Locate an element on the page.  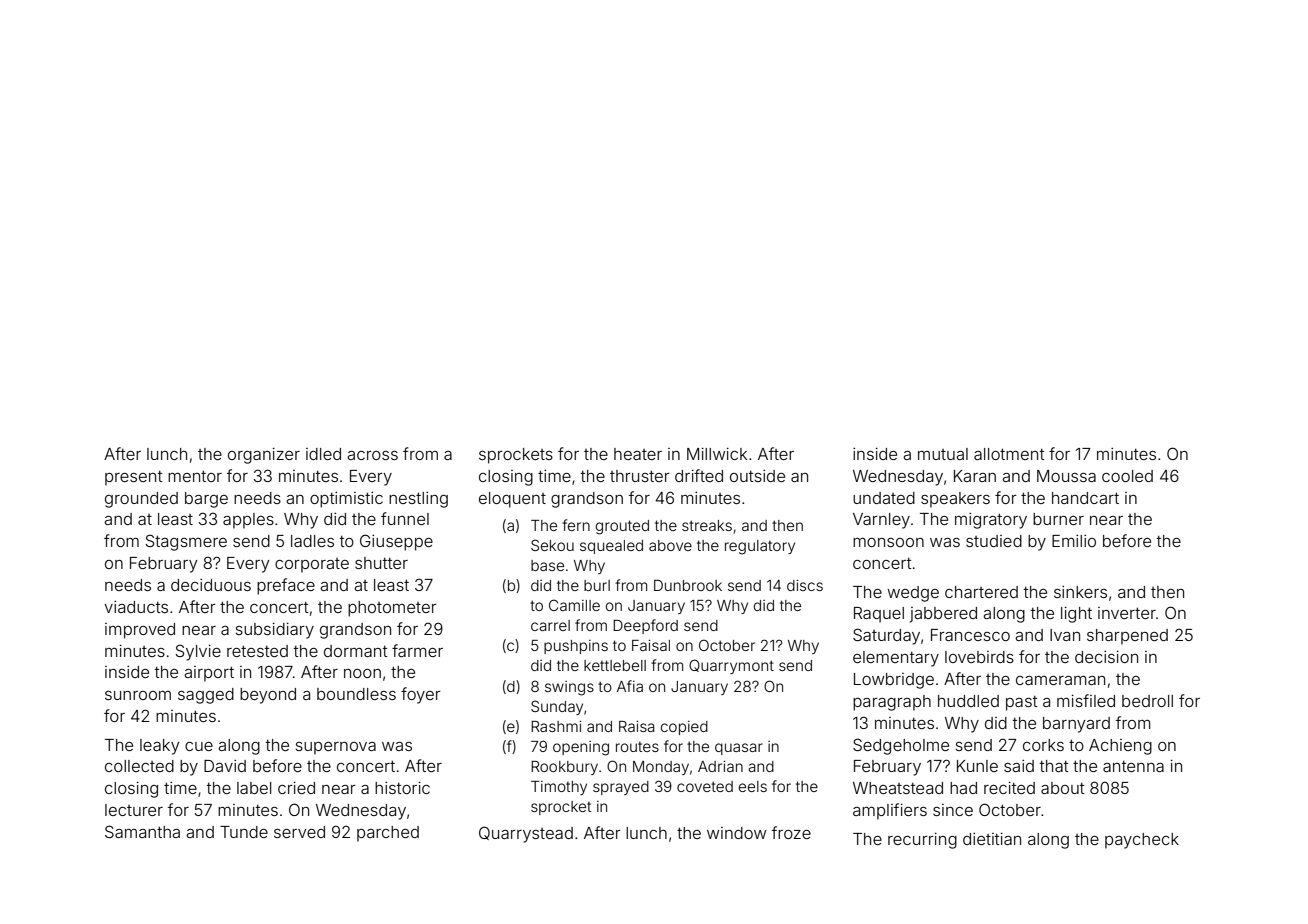
Dunbrook is located at coordinates (688, 585).
